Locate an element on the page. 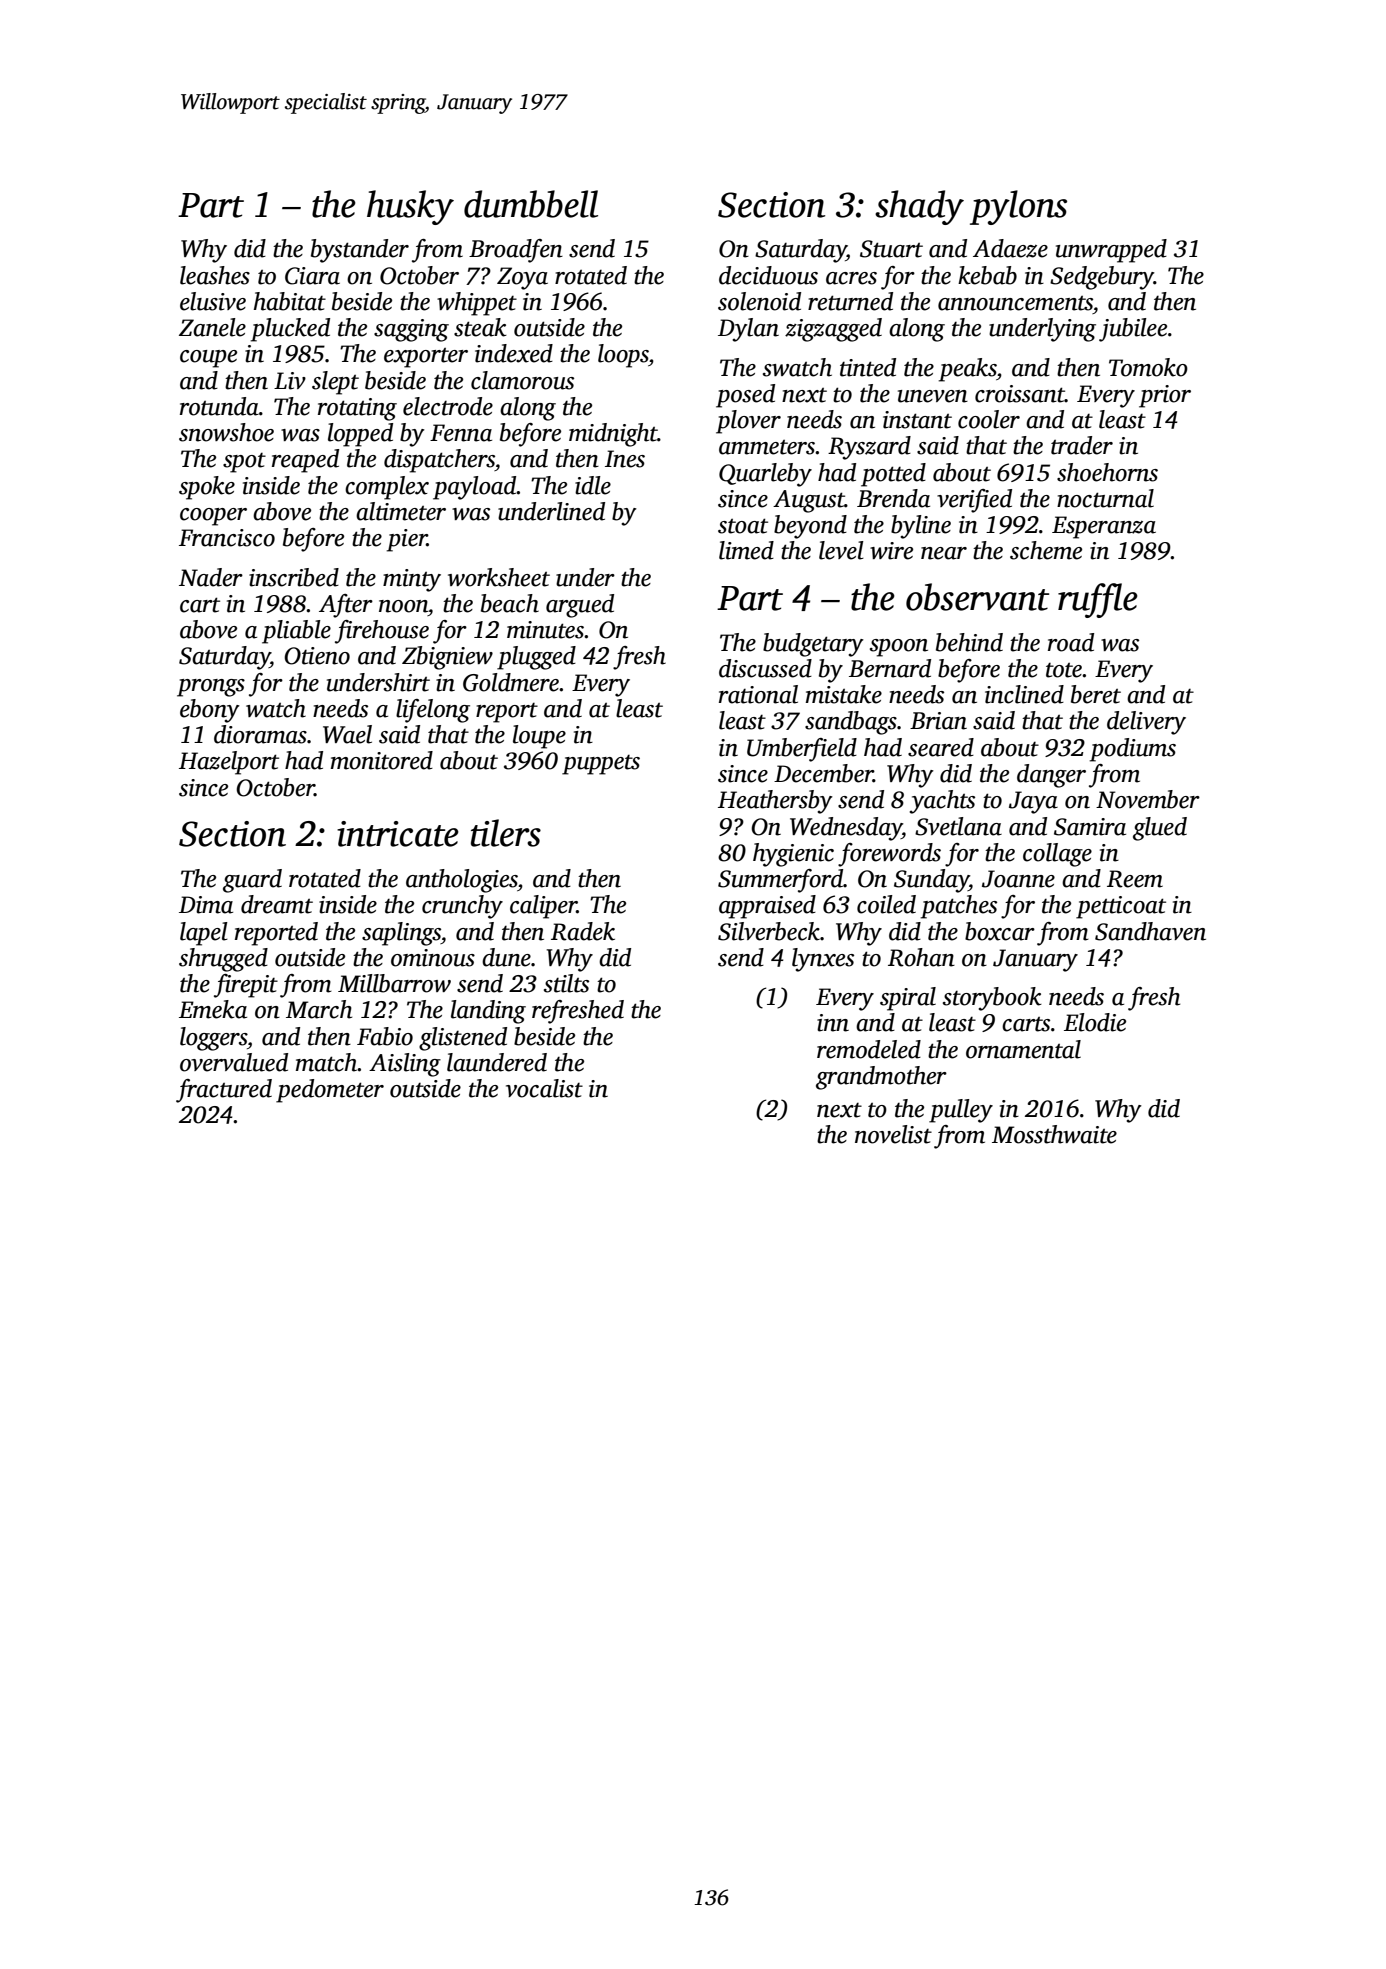 This document has width=1386, height=1969. inclined is located at coordinates (1024, 694).
